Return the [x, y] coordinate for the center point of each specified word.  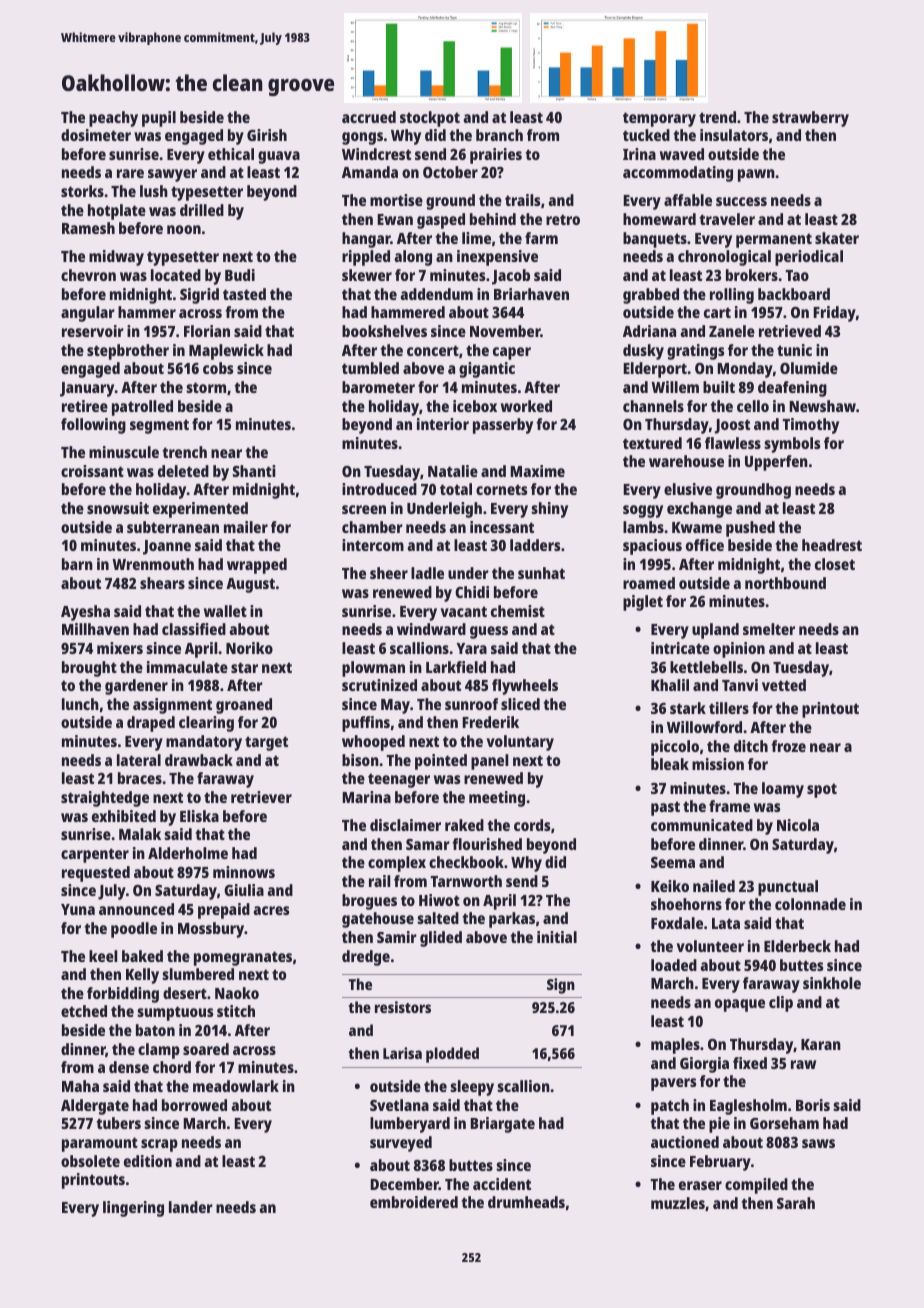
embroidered [414, 1202]
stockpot [430, 119]
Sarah [796, 1203]
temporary [659, 119]
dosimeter [96, 135]
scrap [159, 1145]
